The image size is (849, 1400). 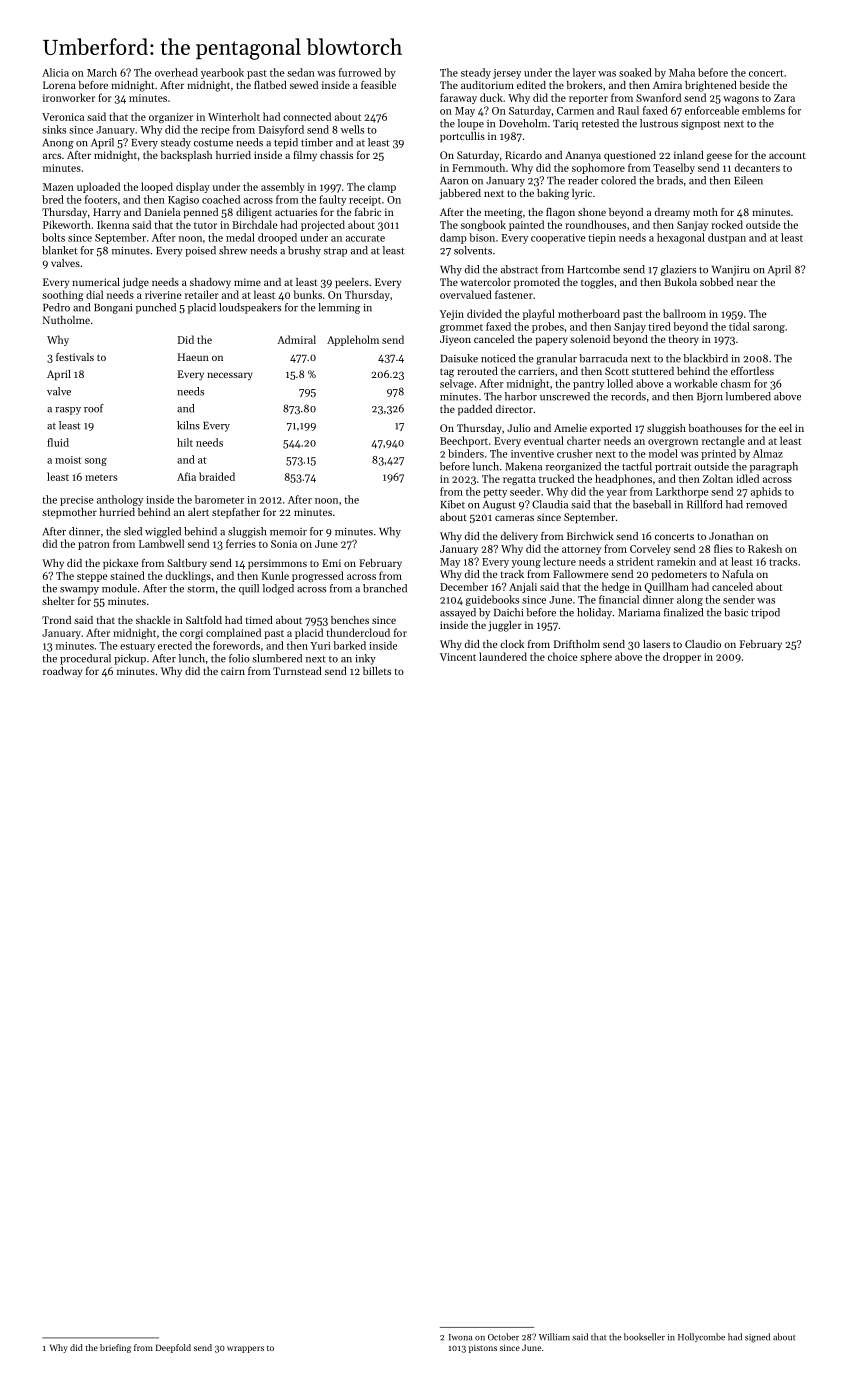 What do you see at coordinates (769, 329) in the screenshot?
I see `sarong` at bounding box center [769, 329].
